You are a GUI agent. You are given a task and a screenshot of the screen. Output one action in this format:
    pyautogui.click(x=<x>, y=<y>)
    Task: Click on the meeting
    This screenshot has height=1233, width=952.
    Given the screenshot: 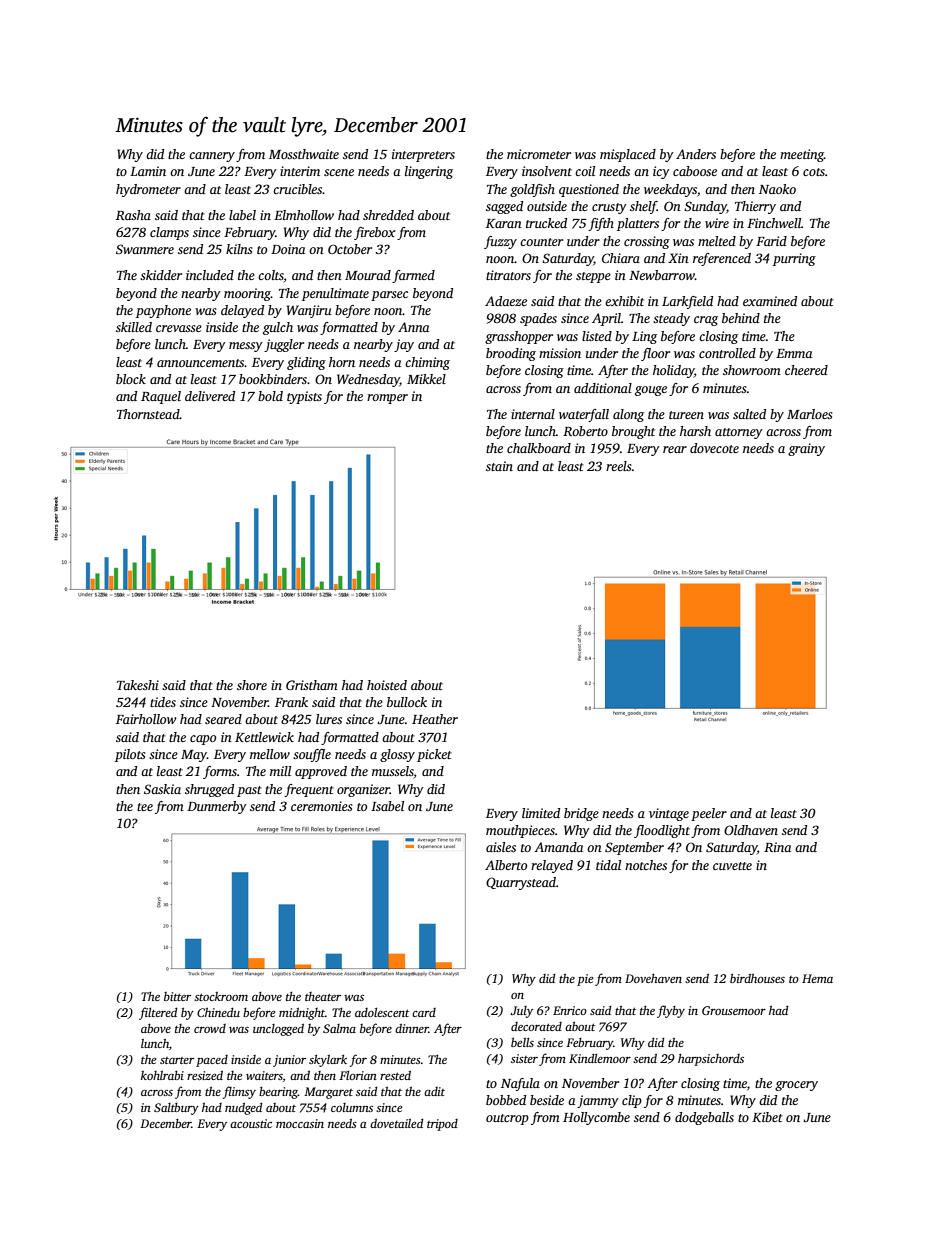 What is the action you would take?
    pyautogui.click(x=802, y=155)
